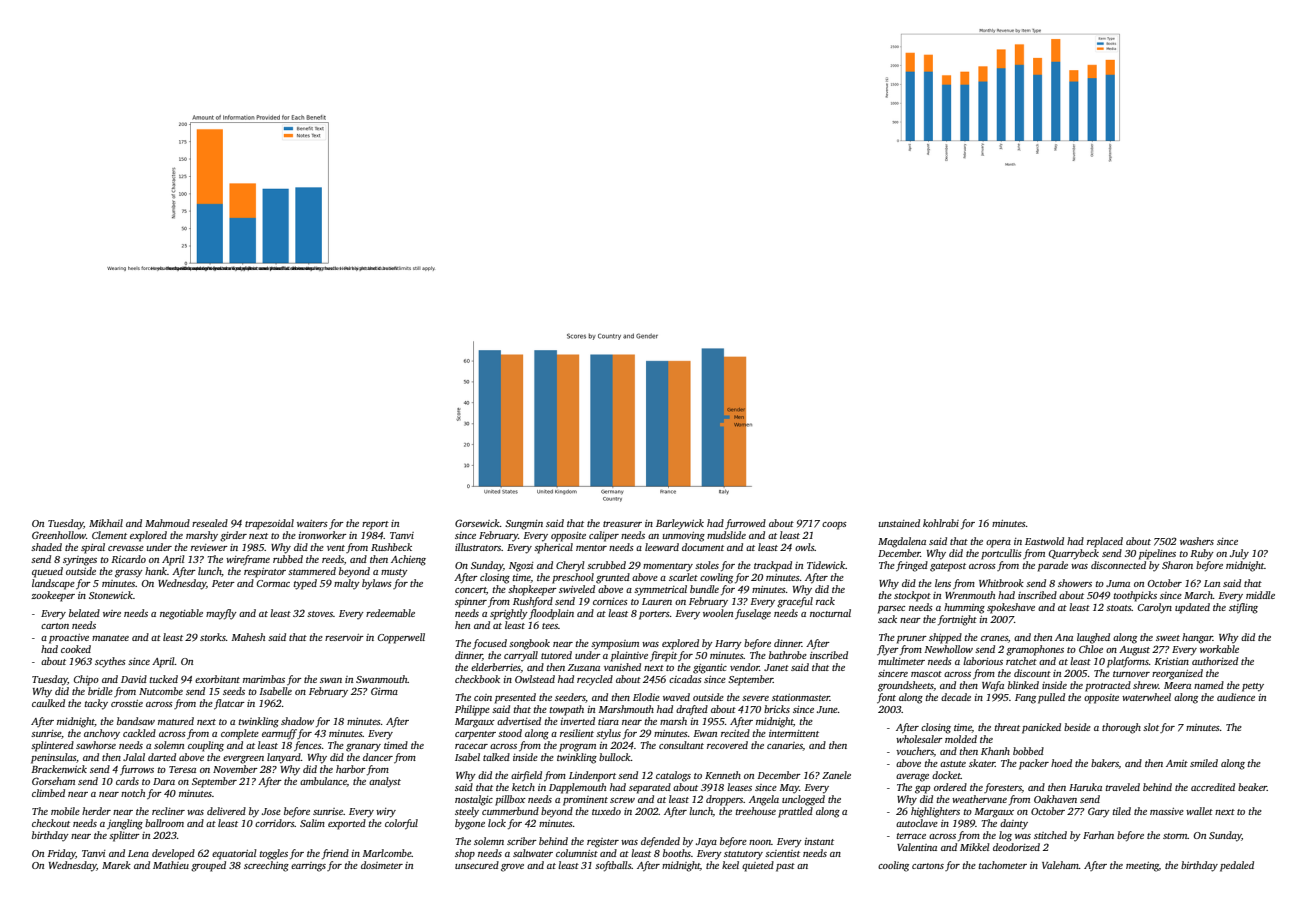 The height and width of the page is (924, 1308). What do you see at coordinates (743, 855) in the page?
I see `statutory` at bounding box center [743, 855].
